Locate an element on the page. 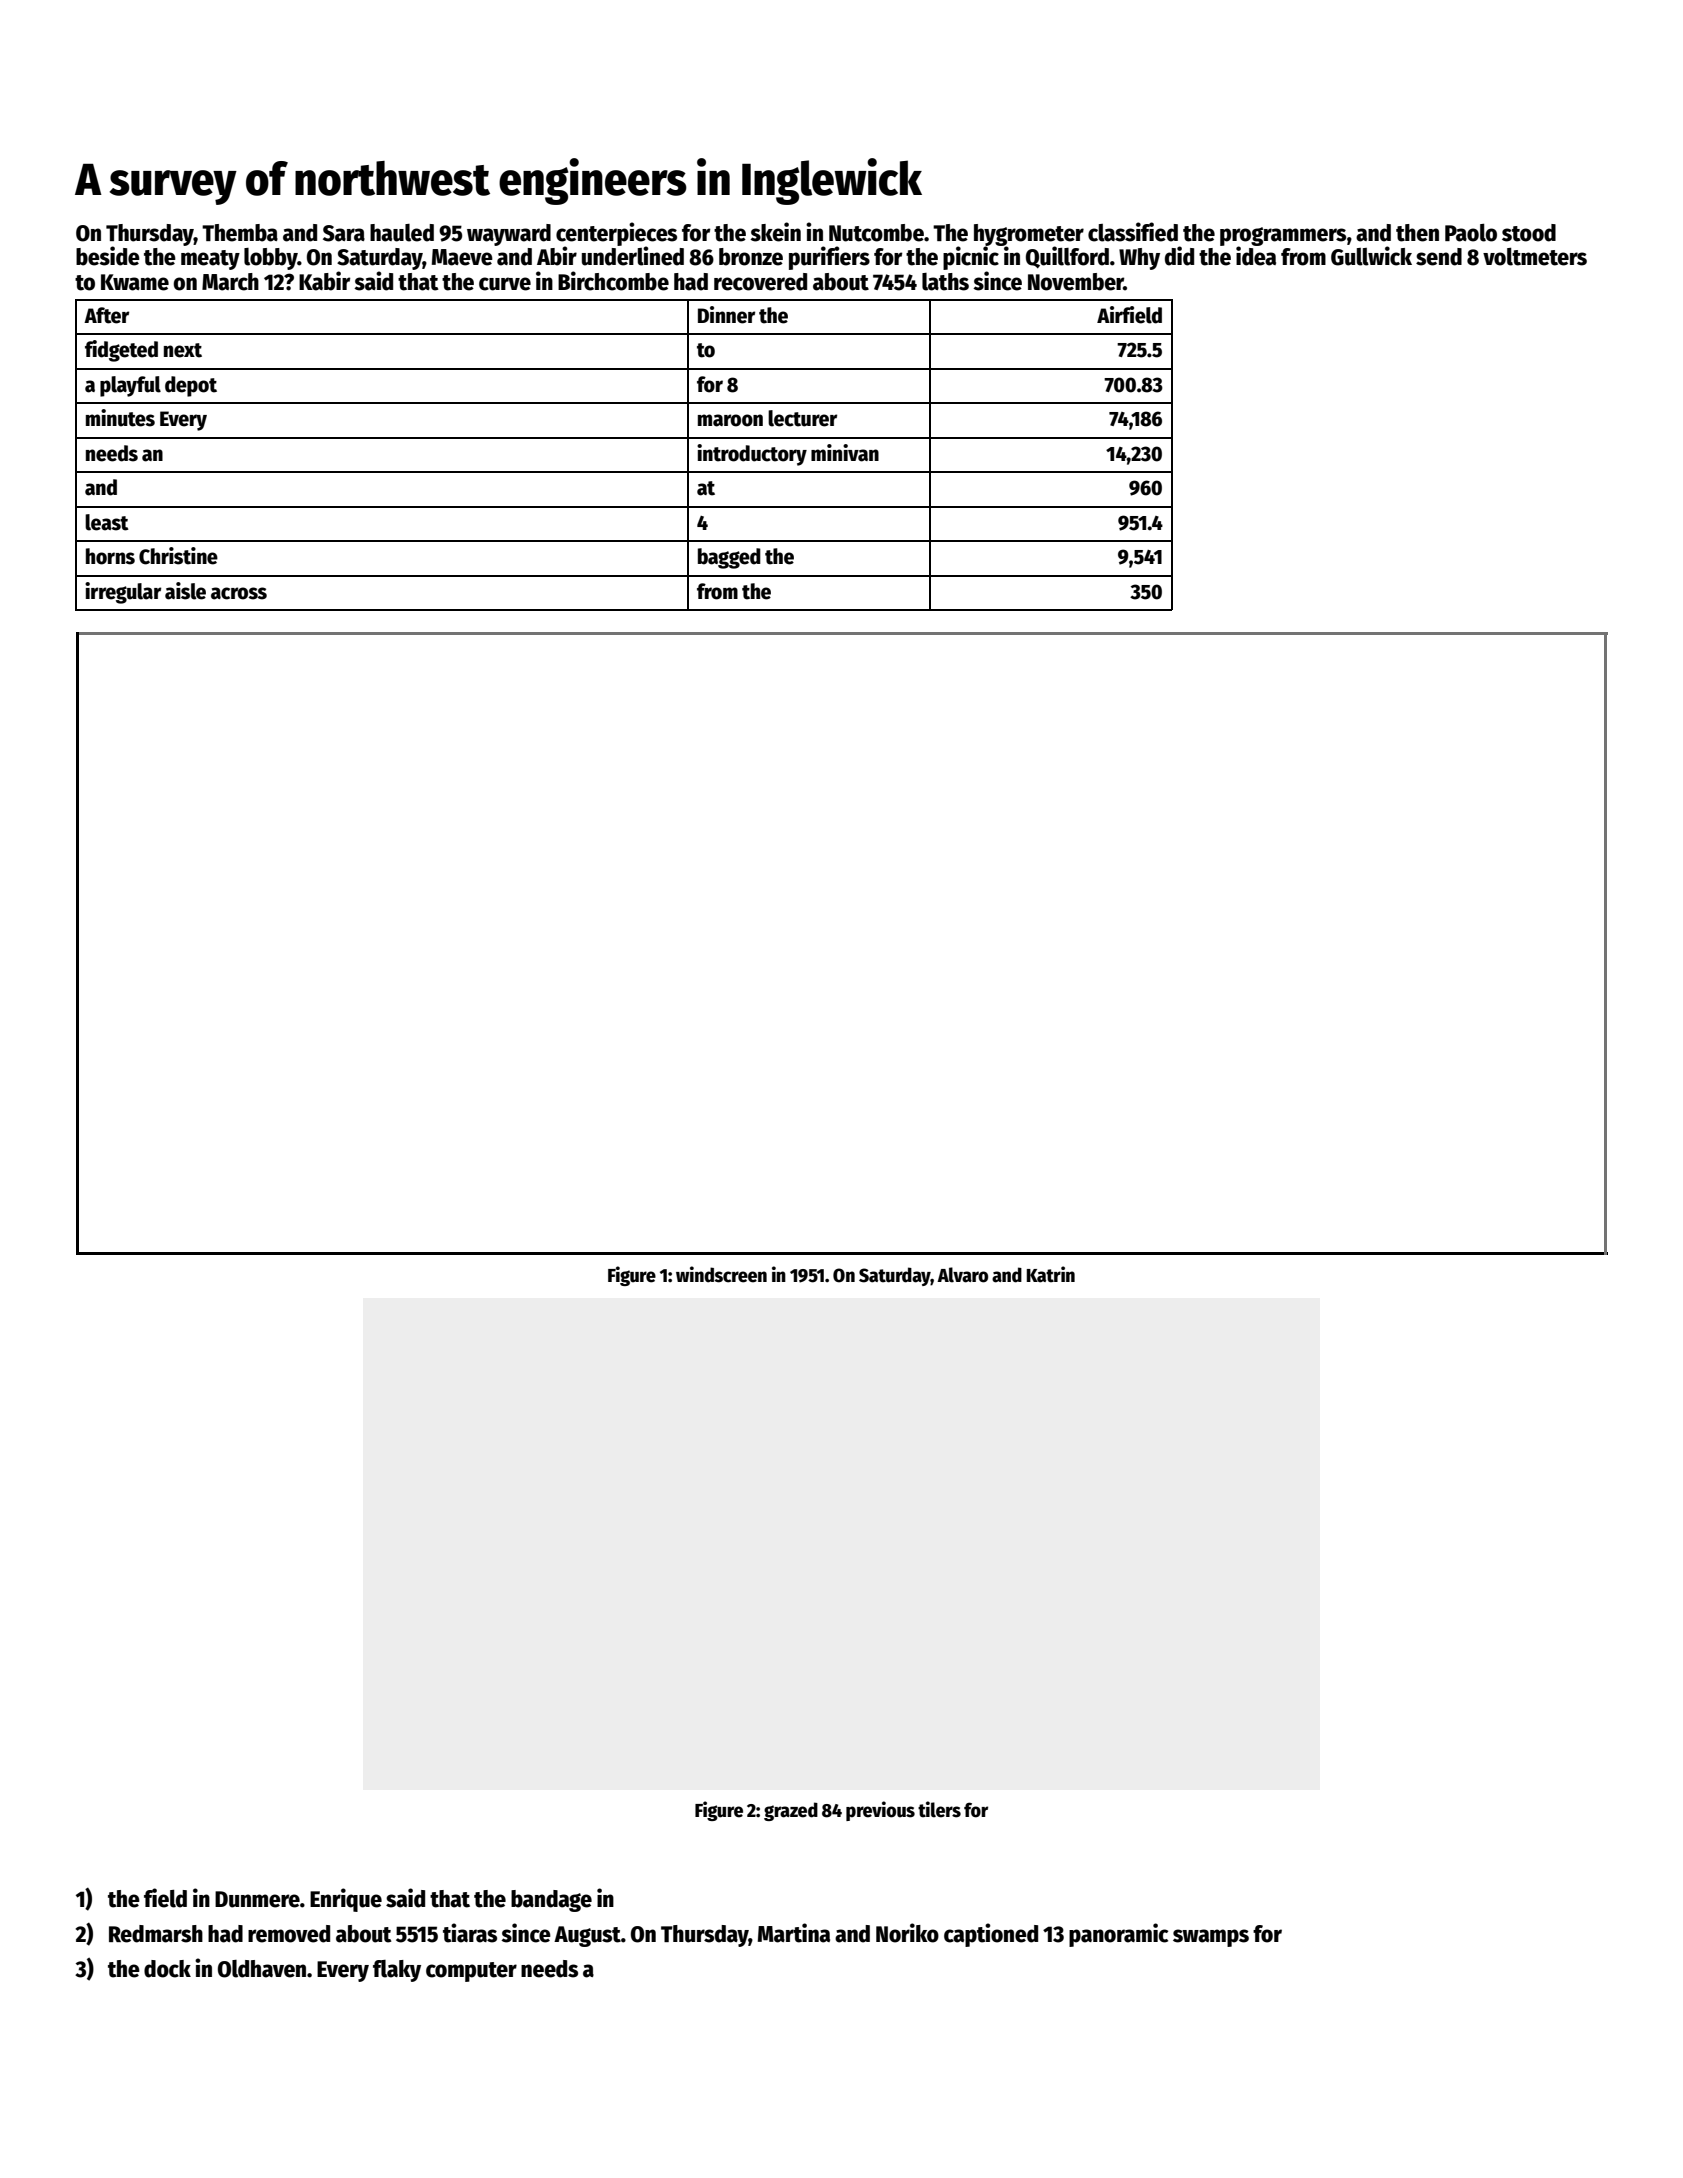 The width and height of the document is (1683, 2178). Alvaro is located at coordinates (962, 1275).
